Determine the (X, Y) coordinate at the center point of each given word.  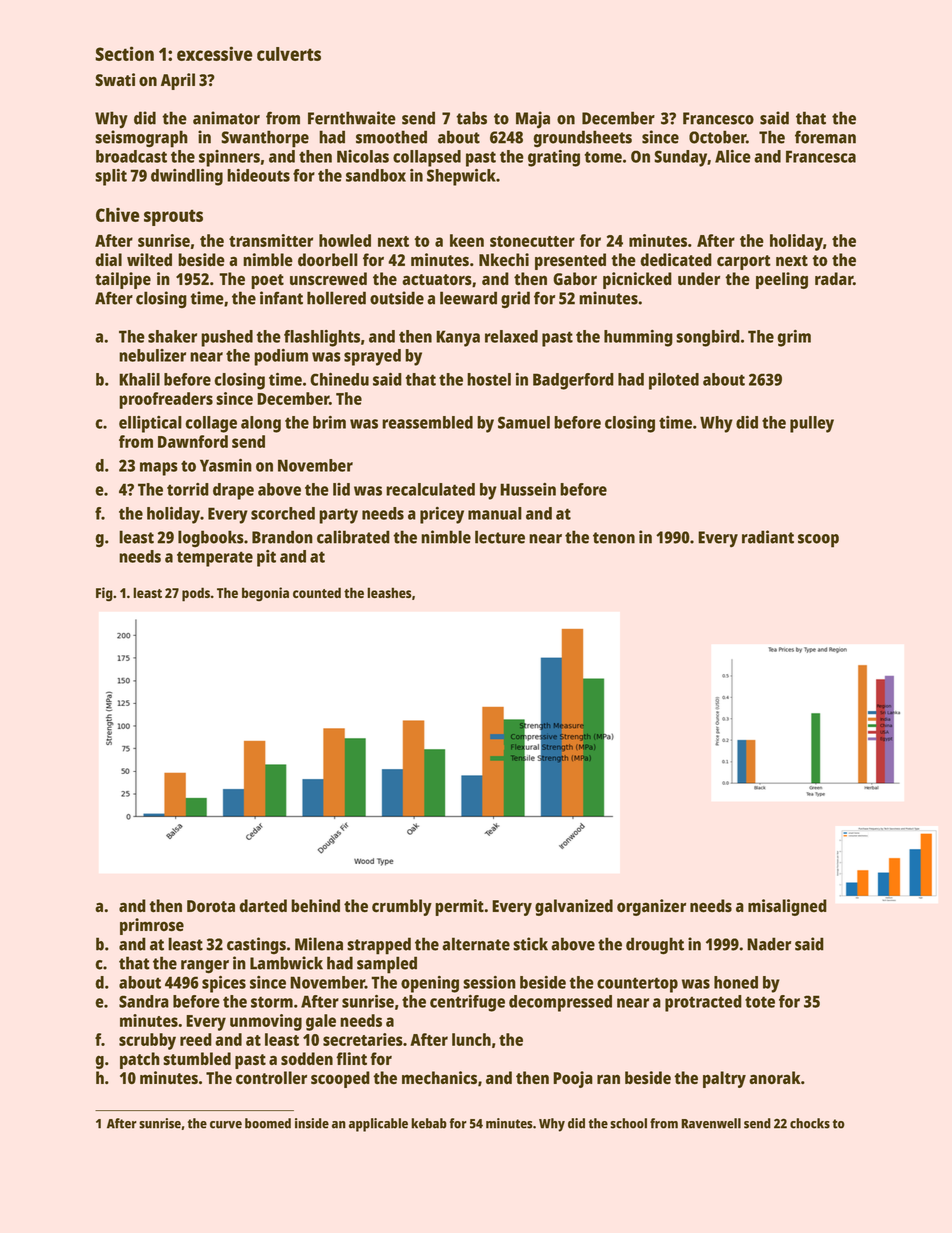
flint (351, 1058)
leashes (389, 592)
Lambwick (286, 963)
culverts (289, 54)
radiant (768, 537)
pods (196, 594)
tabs (471, 118)
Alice (733, 156)
